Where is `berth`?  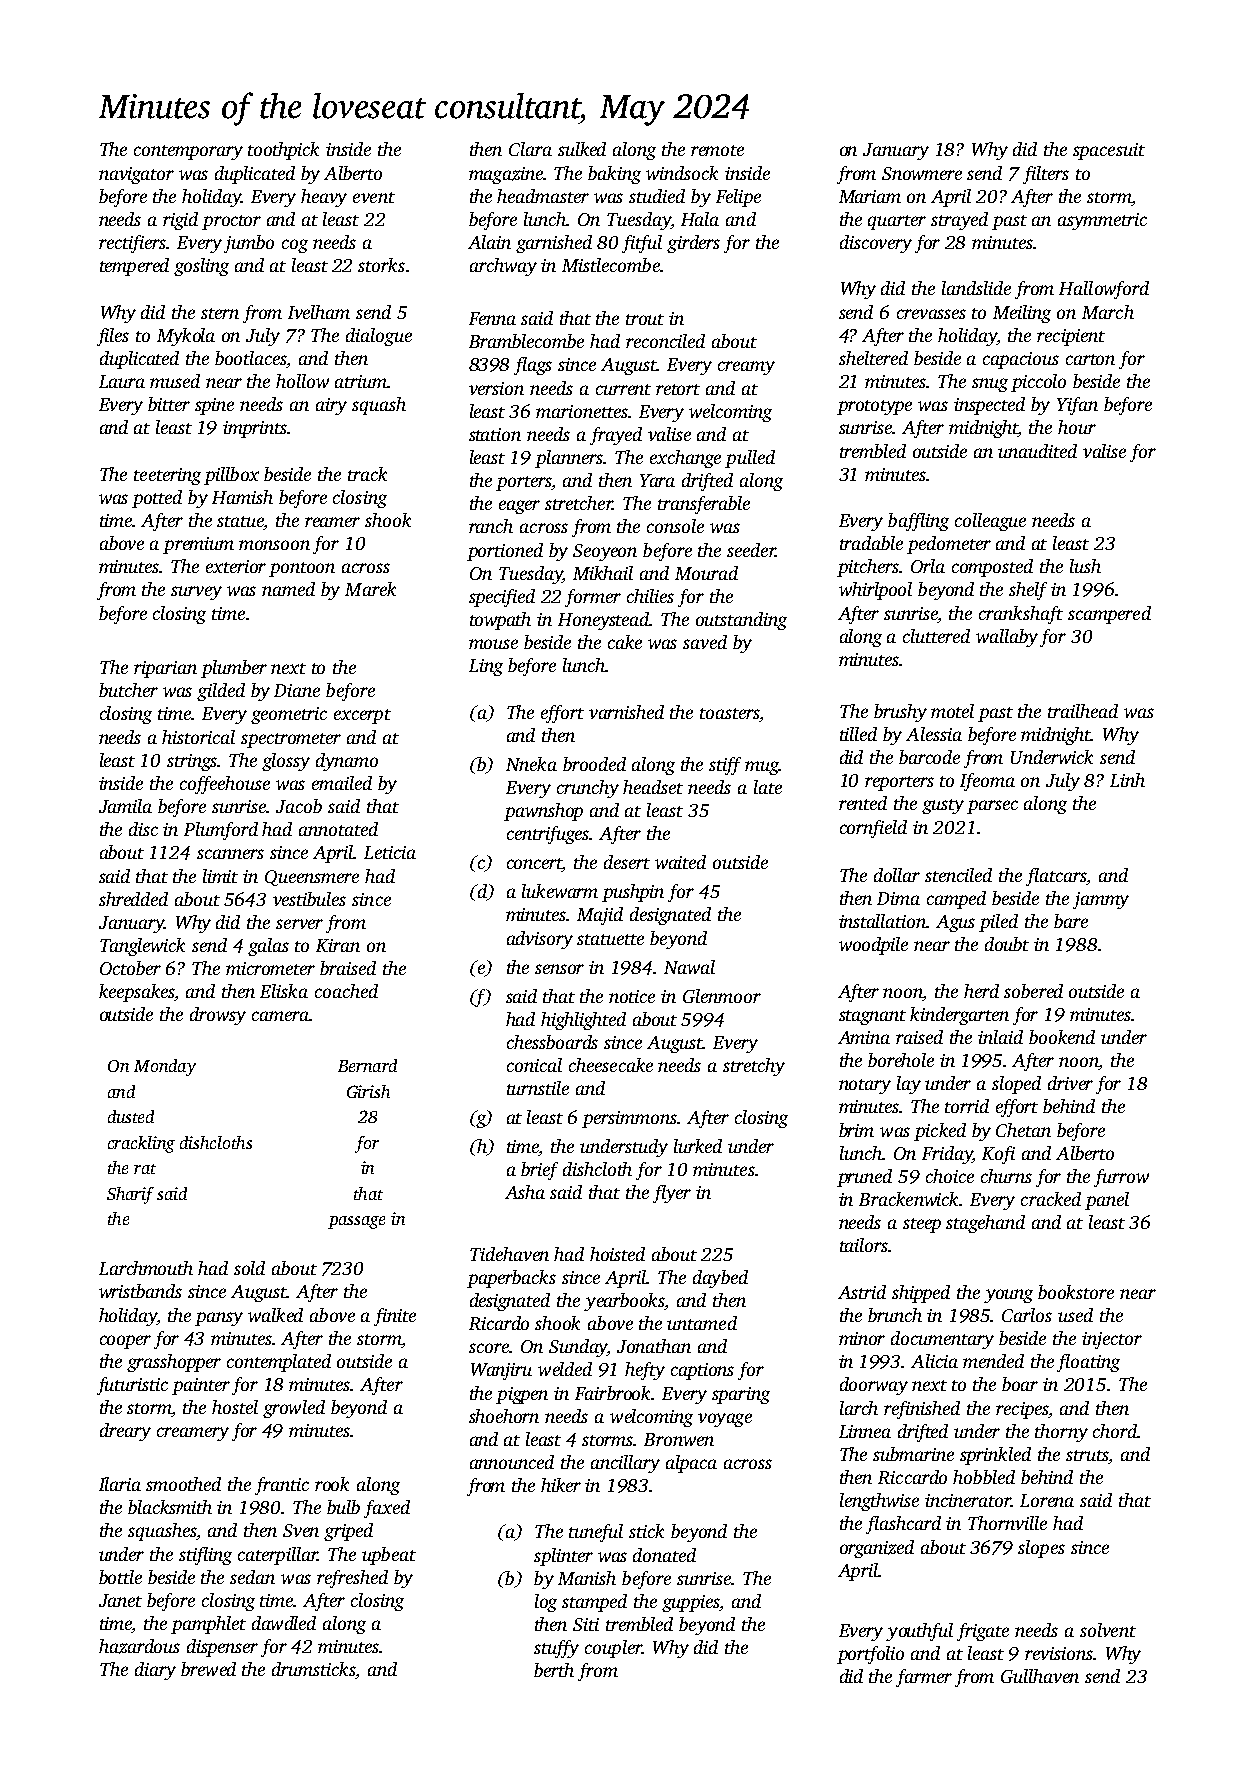 berth is located at coordinates (554, 1670).
